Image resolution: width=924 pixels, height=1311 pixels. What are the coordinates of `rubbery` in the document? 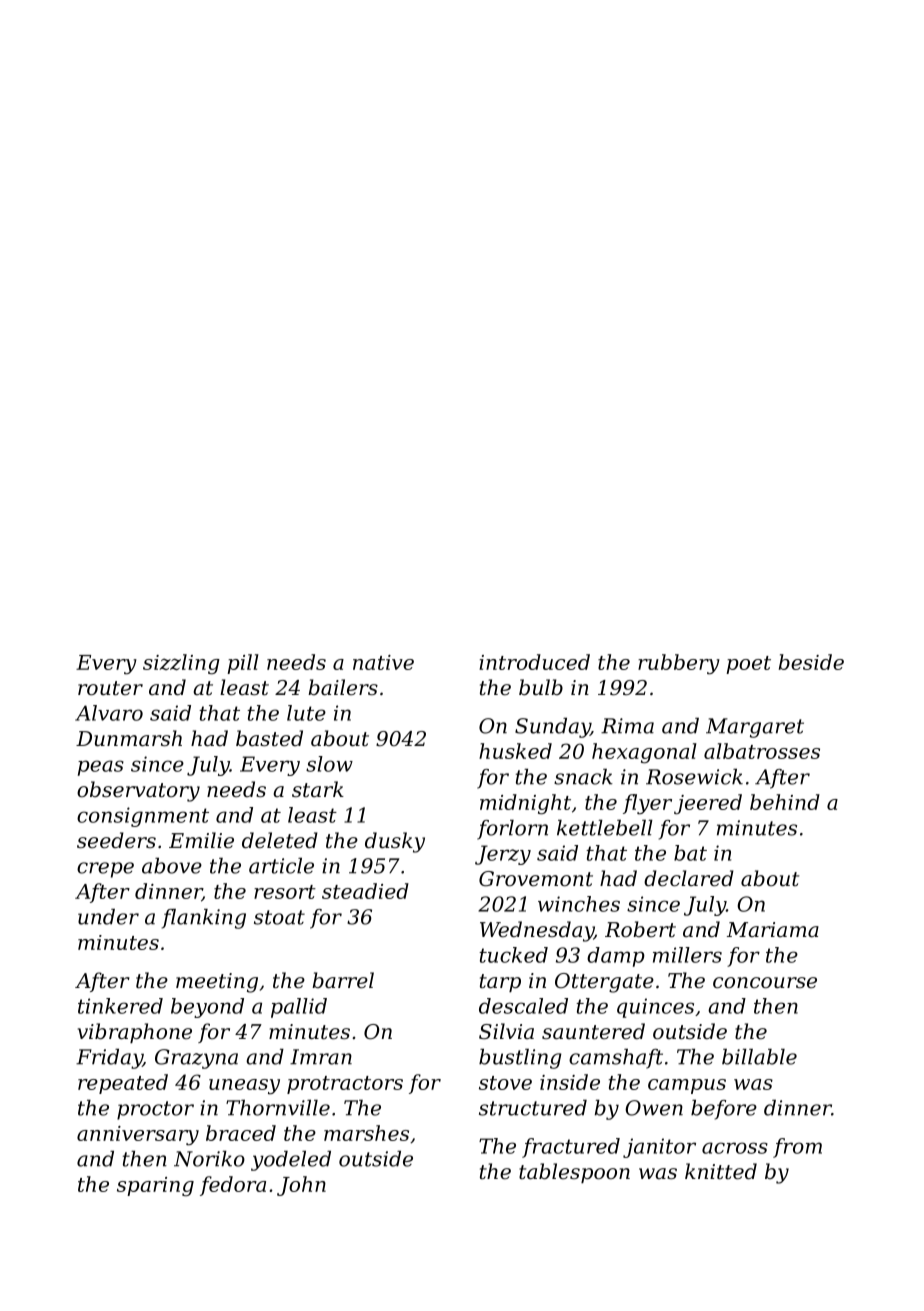 It's located at (679, 664).
